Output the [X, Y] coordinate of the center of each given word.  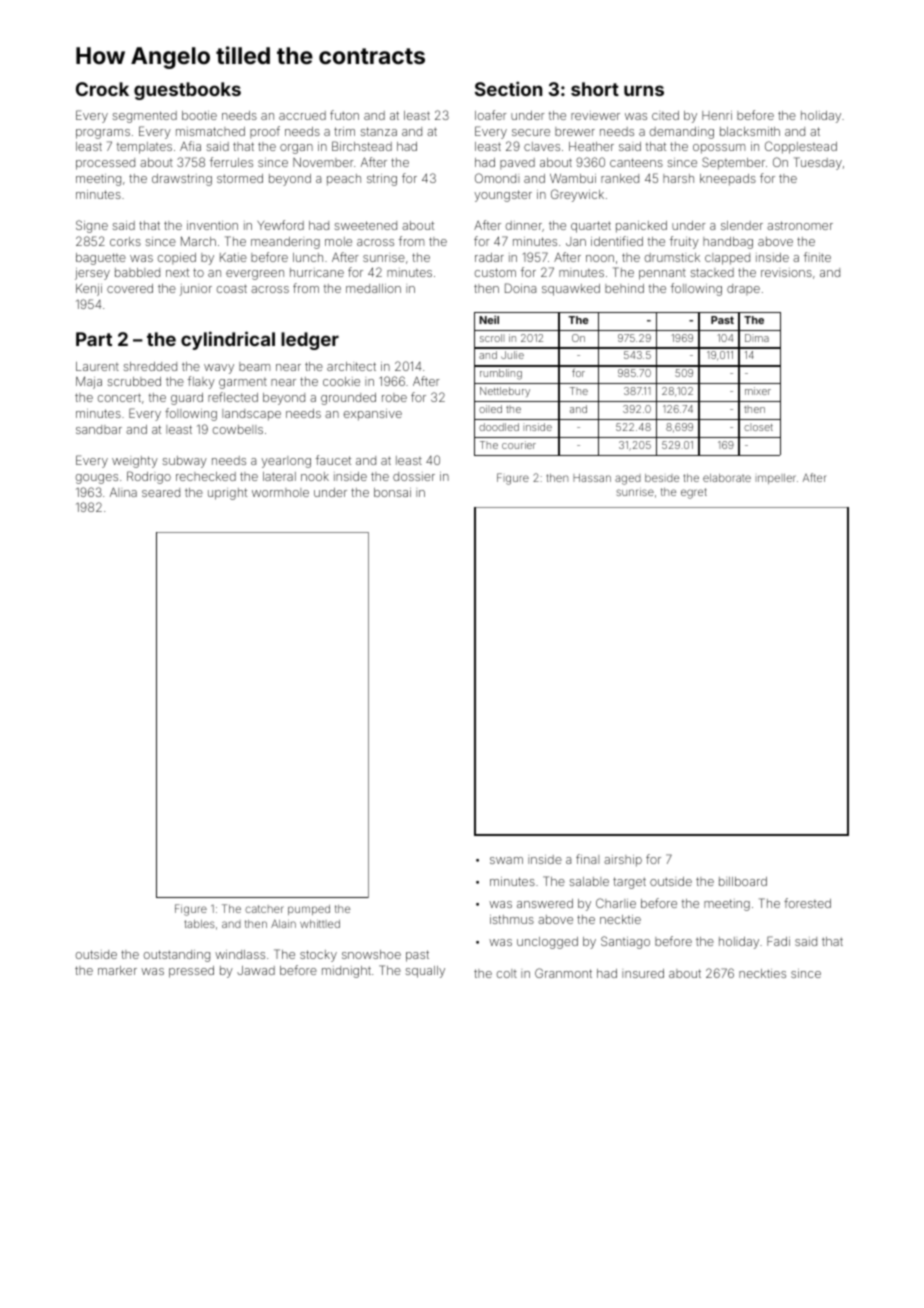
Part [94, 339]
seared [161, 492]
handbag [728, 243]
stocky [318, 956]
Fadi [778, 941]
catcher [264, 909]
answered [545, 903]
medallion [373, 288]
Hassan [592, 478]
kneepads [728, 180]
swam [506, 860]
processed [105, 164]
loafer [491, 115]
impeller [776, 479]
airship [623, 861]
